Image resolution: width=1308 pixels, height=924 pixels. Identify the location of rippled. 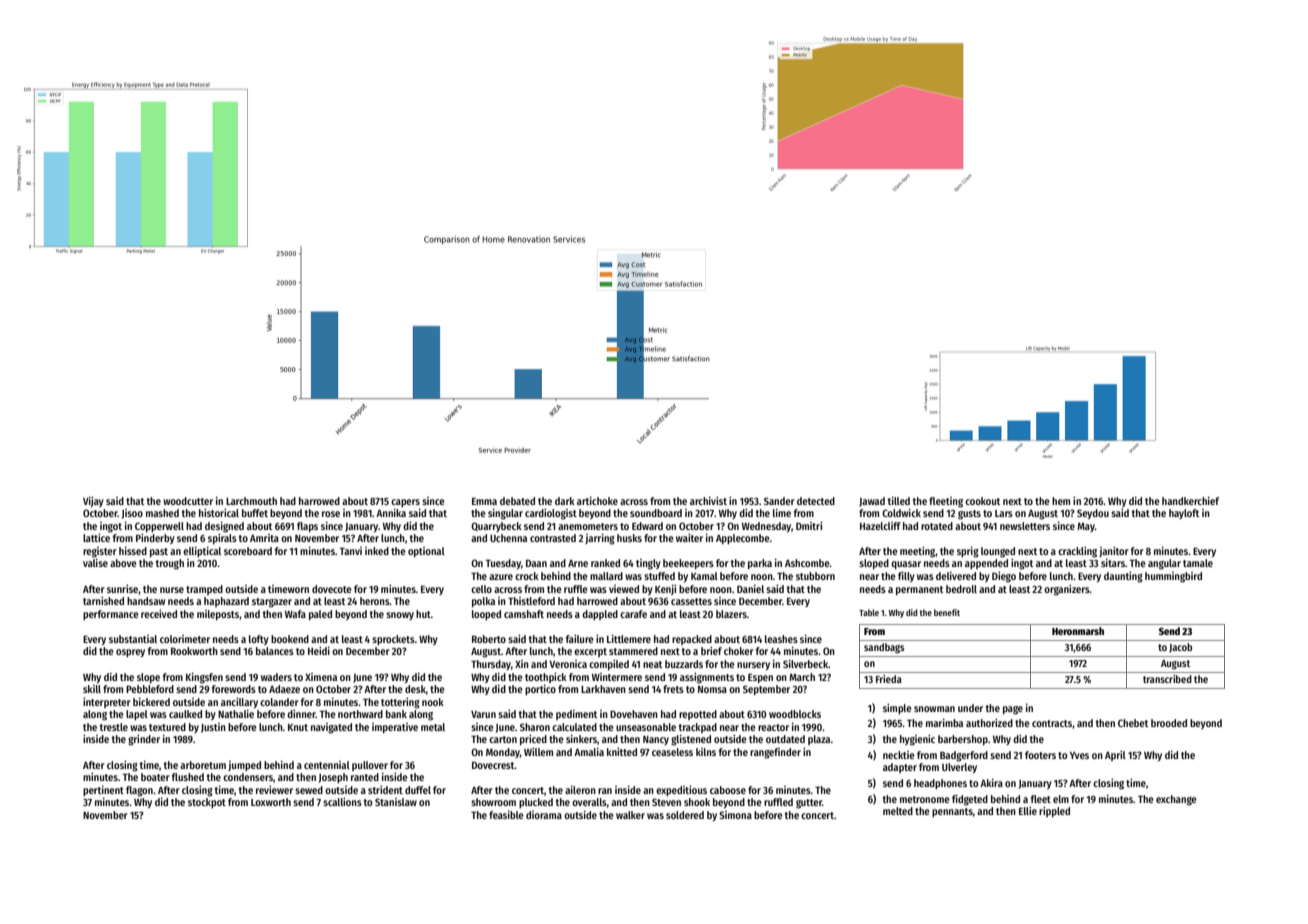
(1054, 812).
